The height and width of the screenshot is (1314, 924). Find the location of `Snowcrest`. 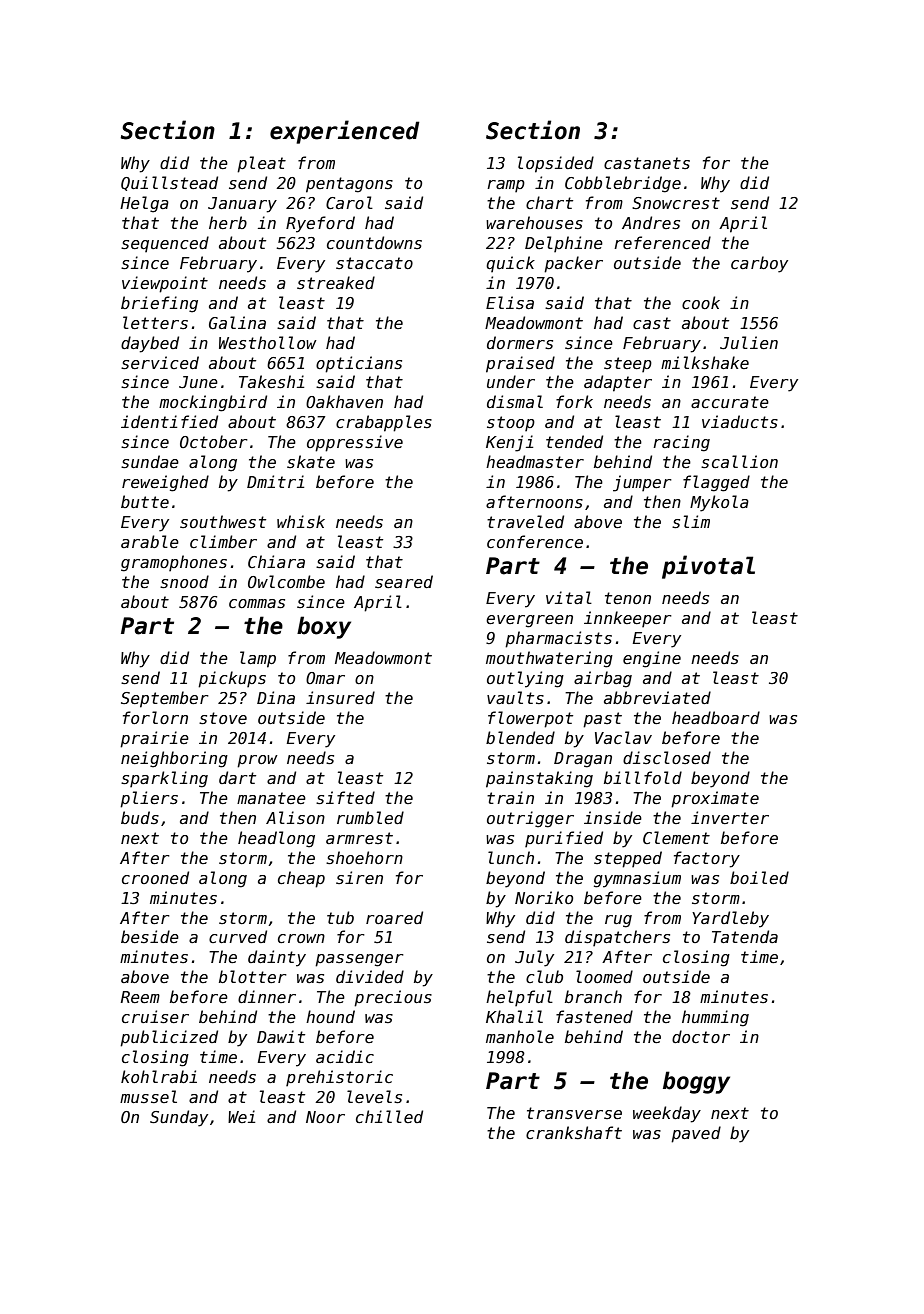

Snowcrest is located at coordinates (676, 203).
